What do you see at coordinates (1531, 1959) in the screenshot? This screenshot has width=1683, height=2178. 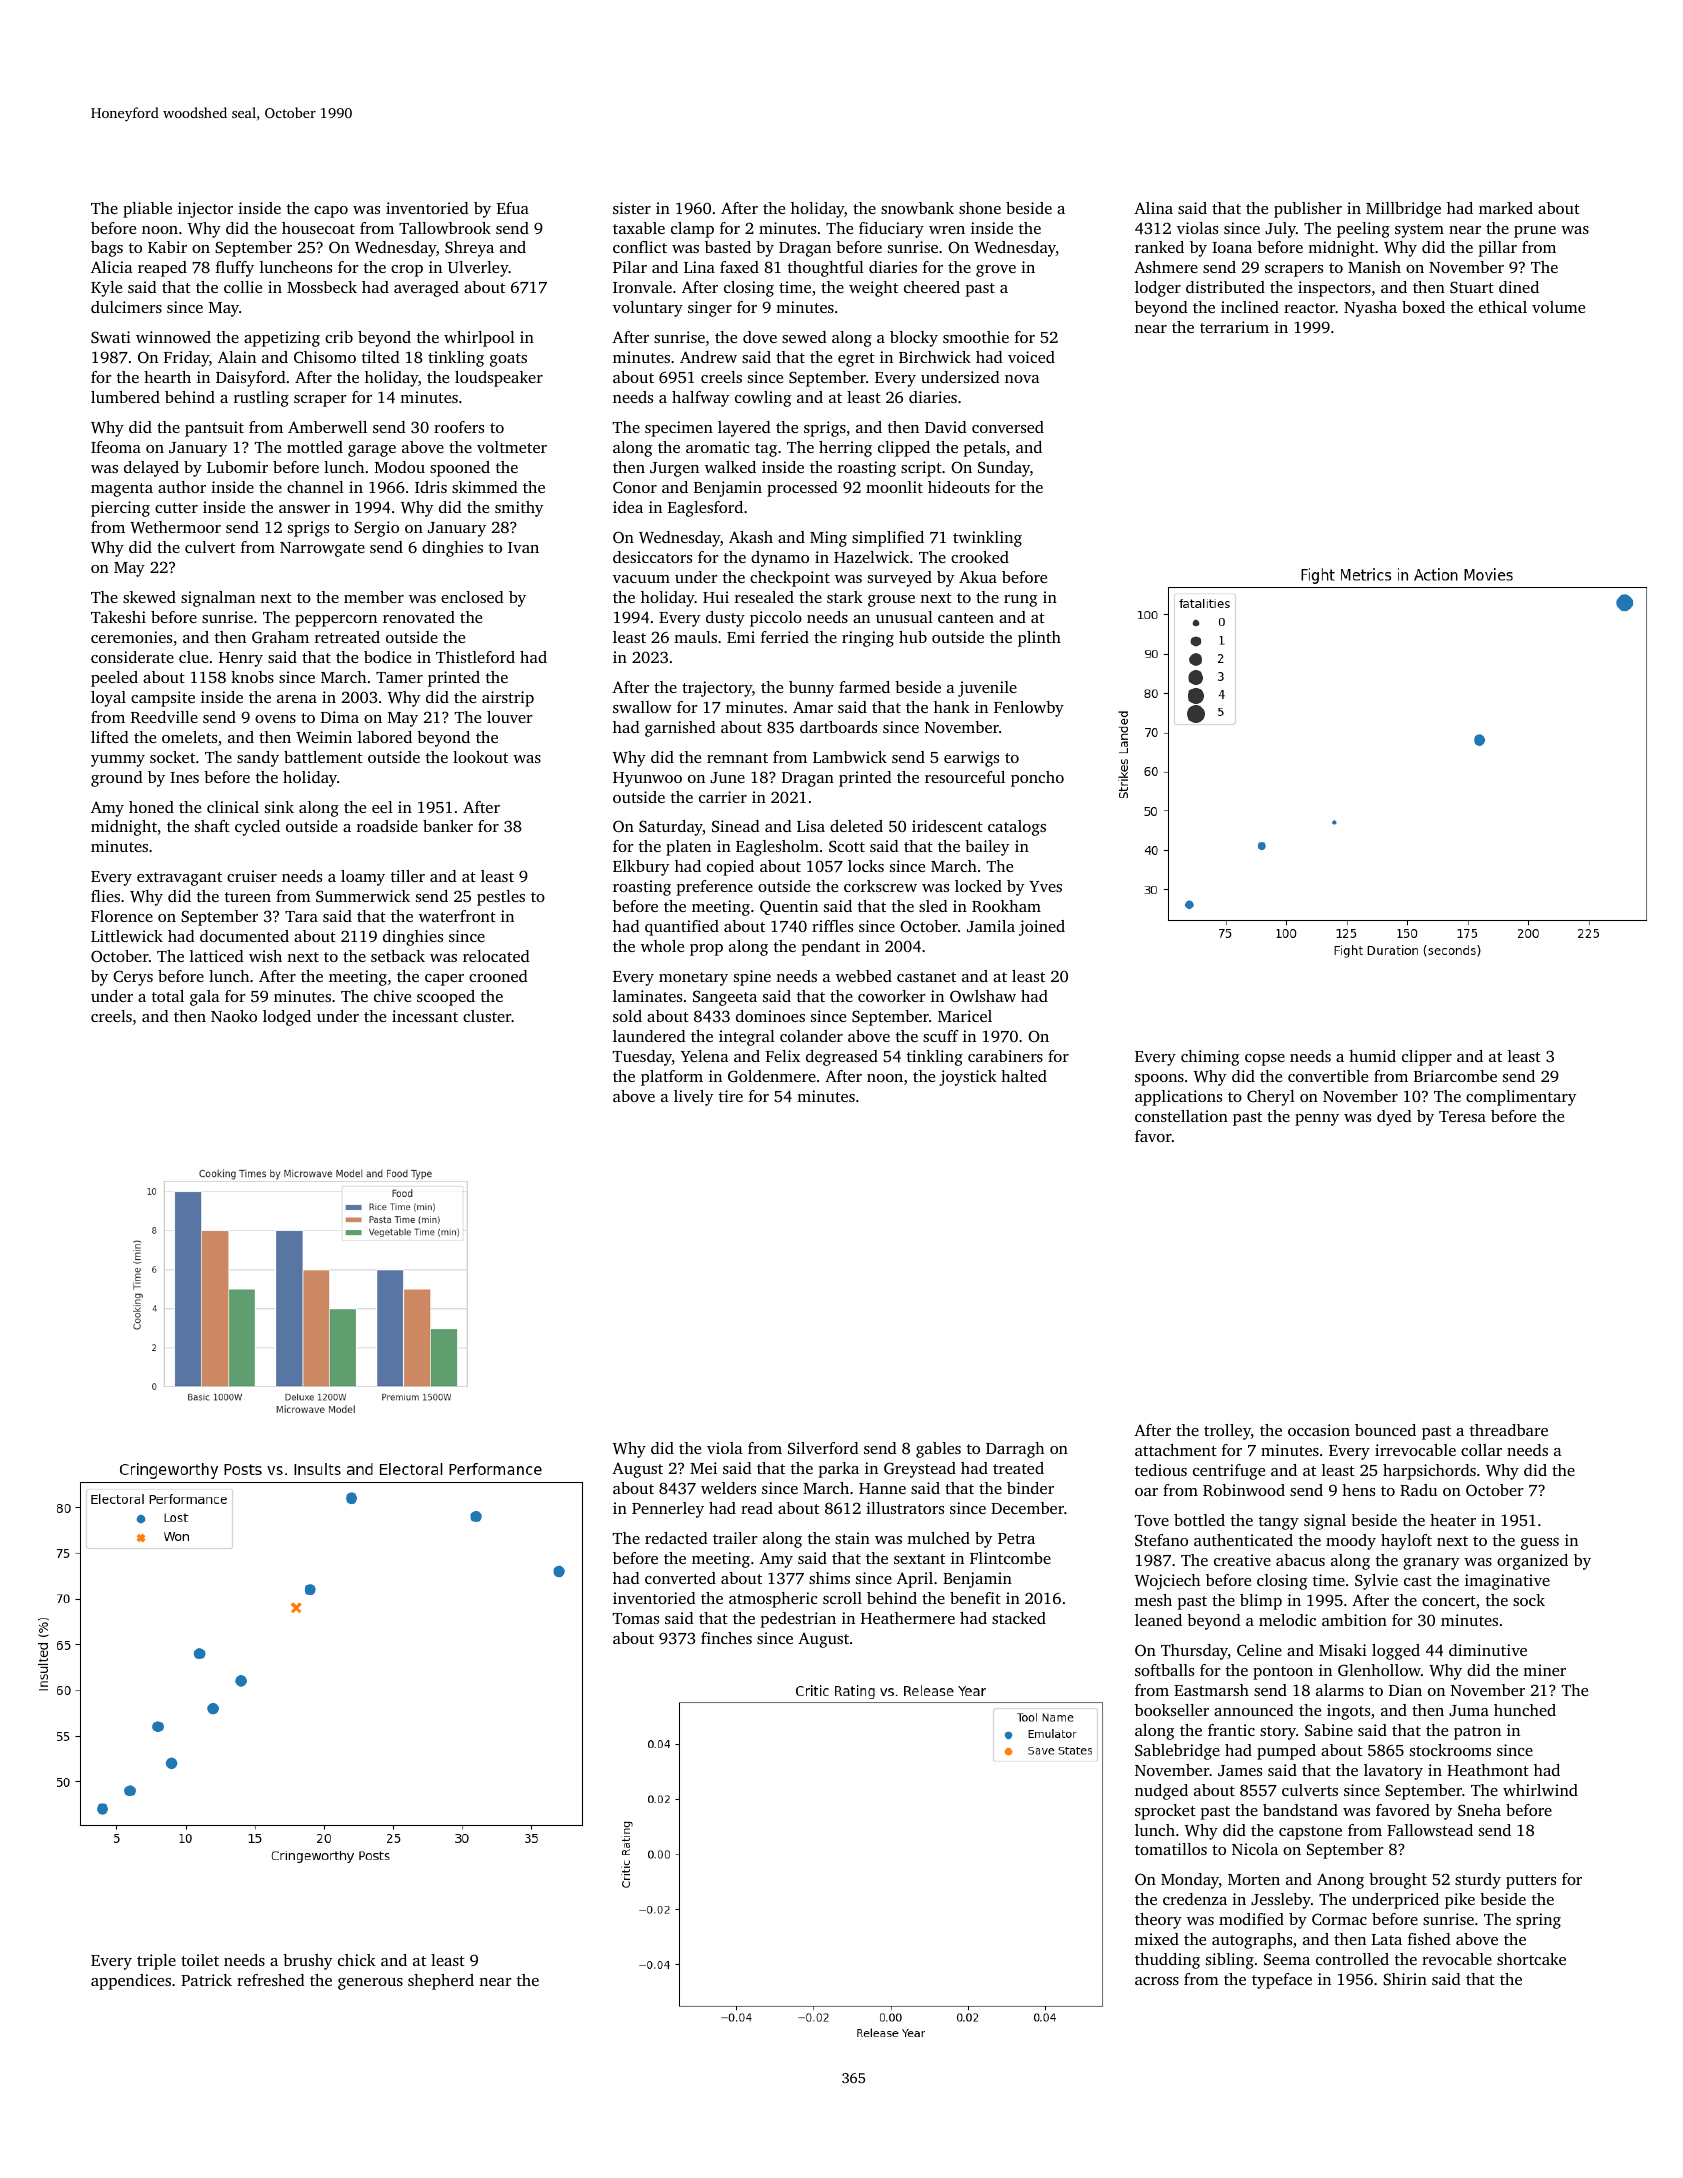 I see `shortcake` at bounding box center [1531, 1959].
